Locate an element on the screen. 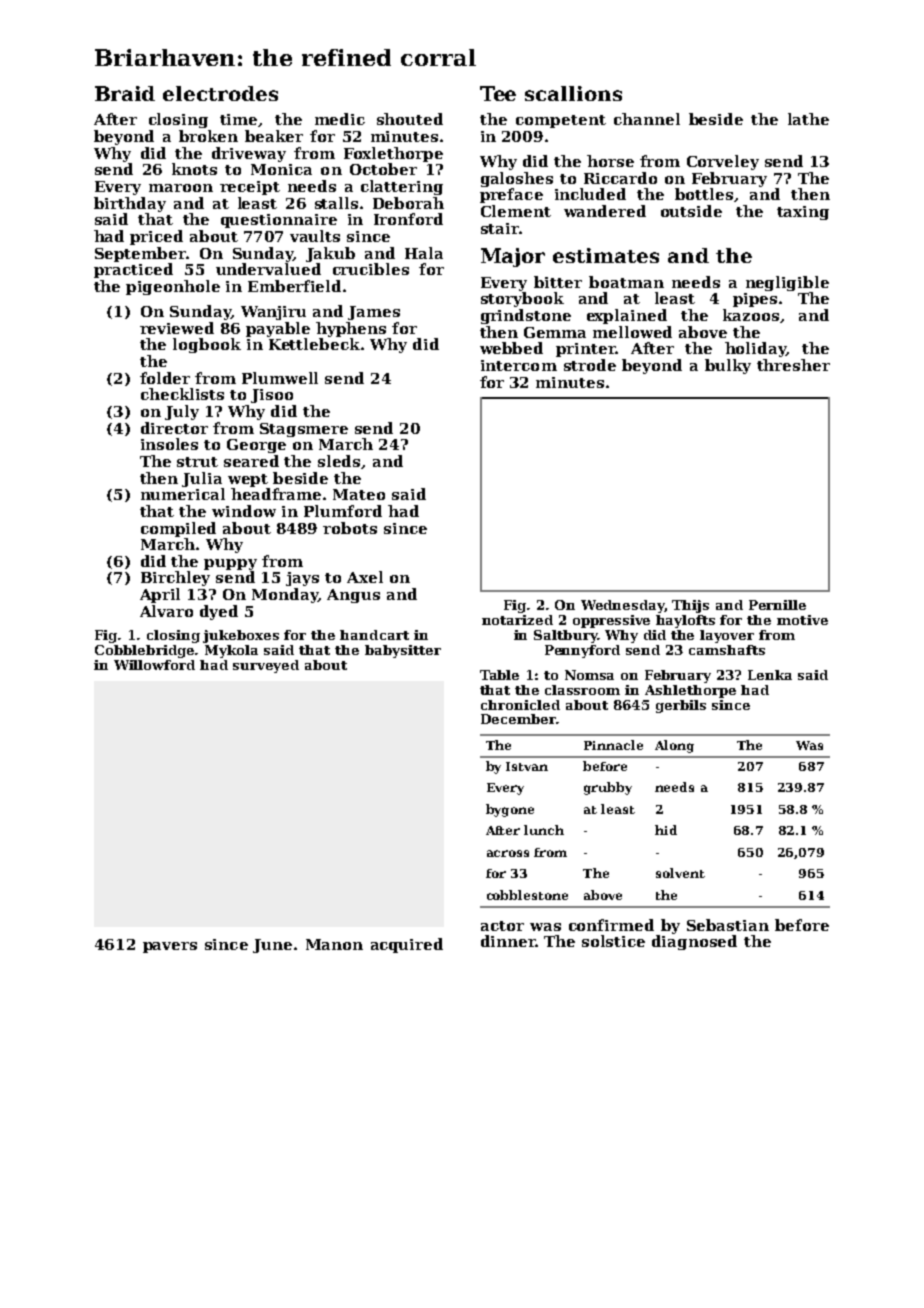  Birchley is located at coordinates (175, 578).
